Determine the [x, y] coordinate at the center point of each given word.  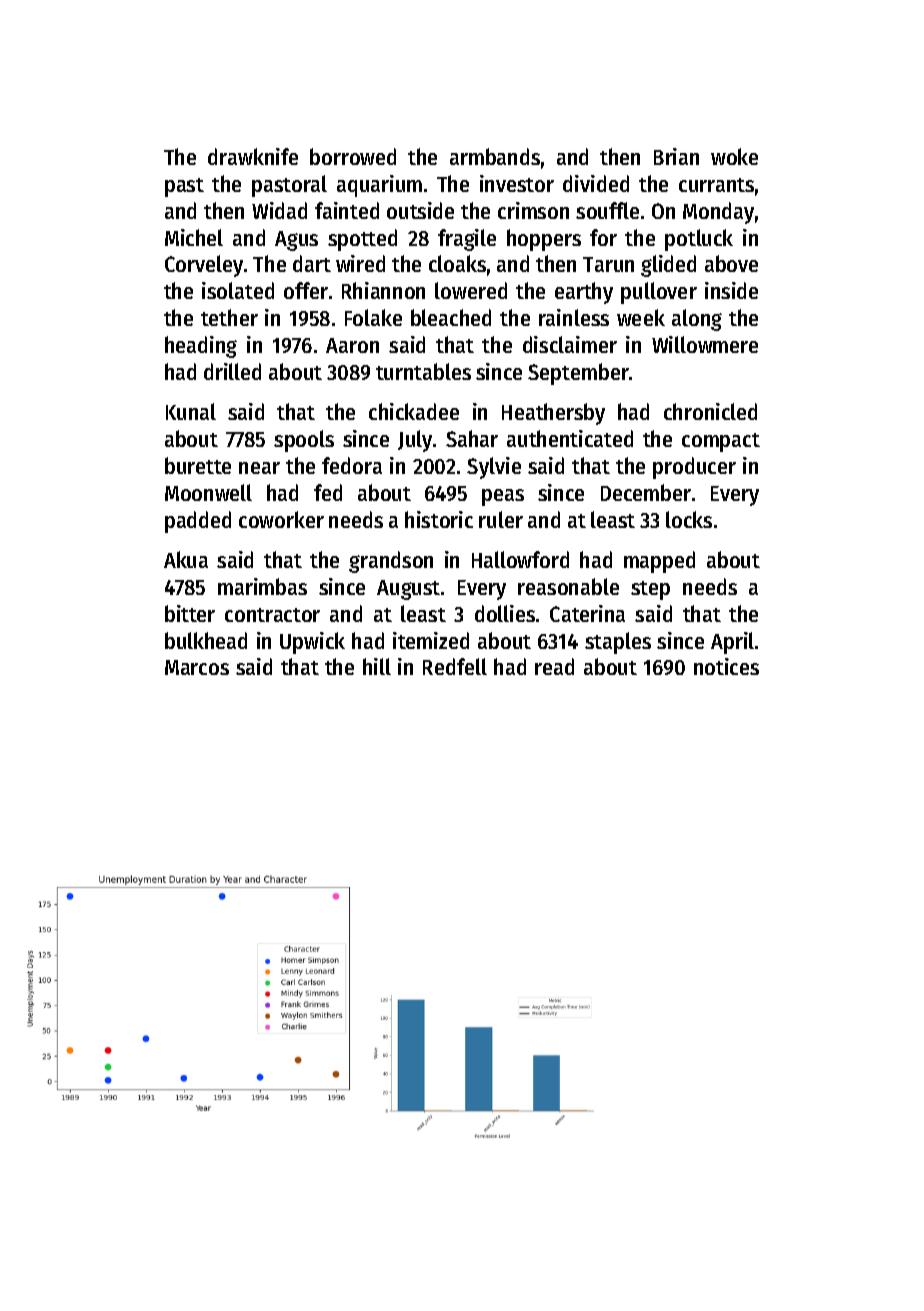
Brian [676, 156]
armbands [495, 156]
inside [731, 290]
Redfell [455, 666]
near [259, 468]
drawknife [253, 156]
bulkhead [206, 640]
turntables [423, 371]
